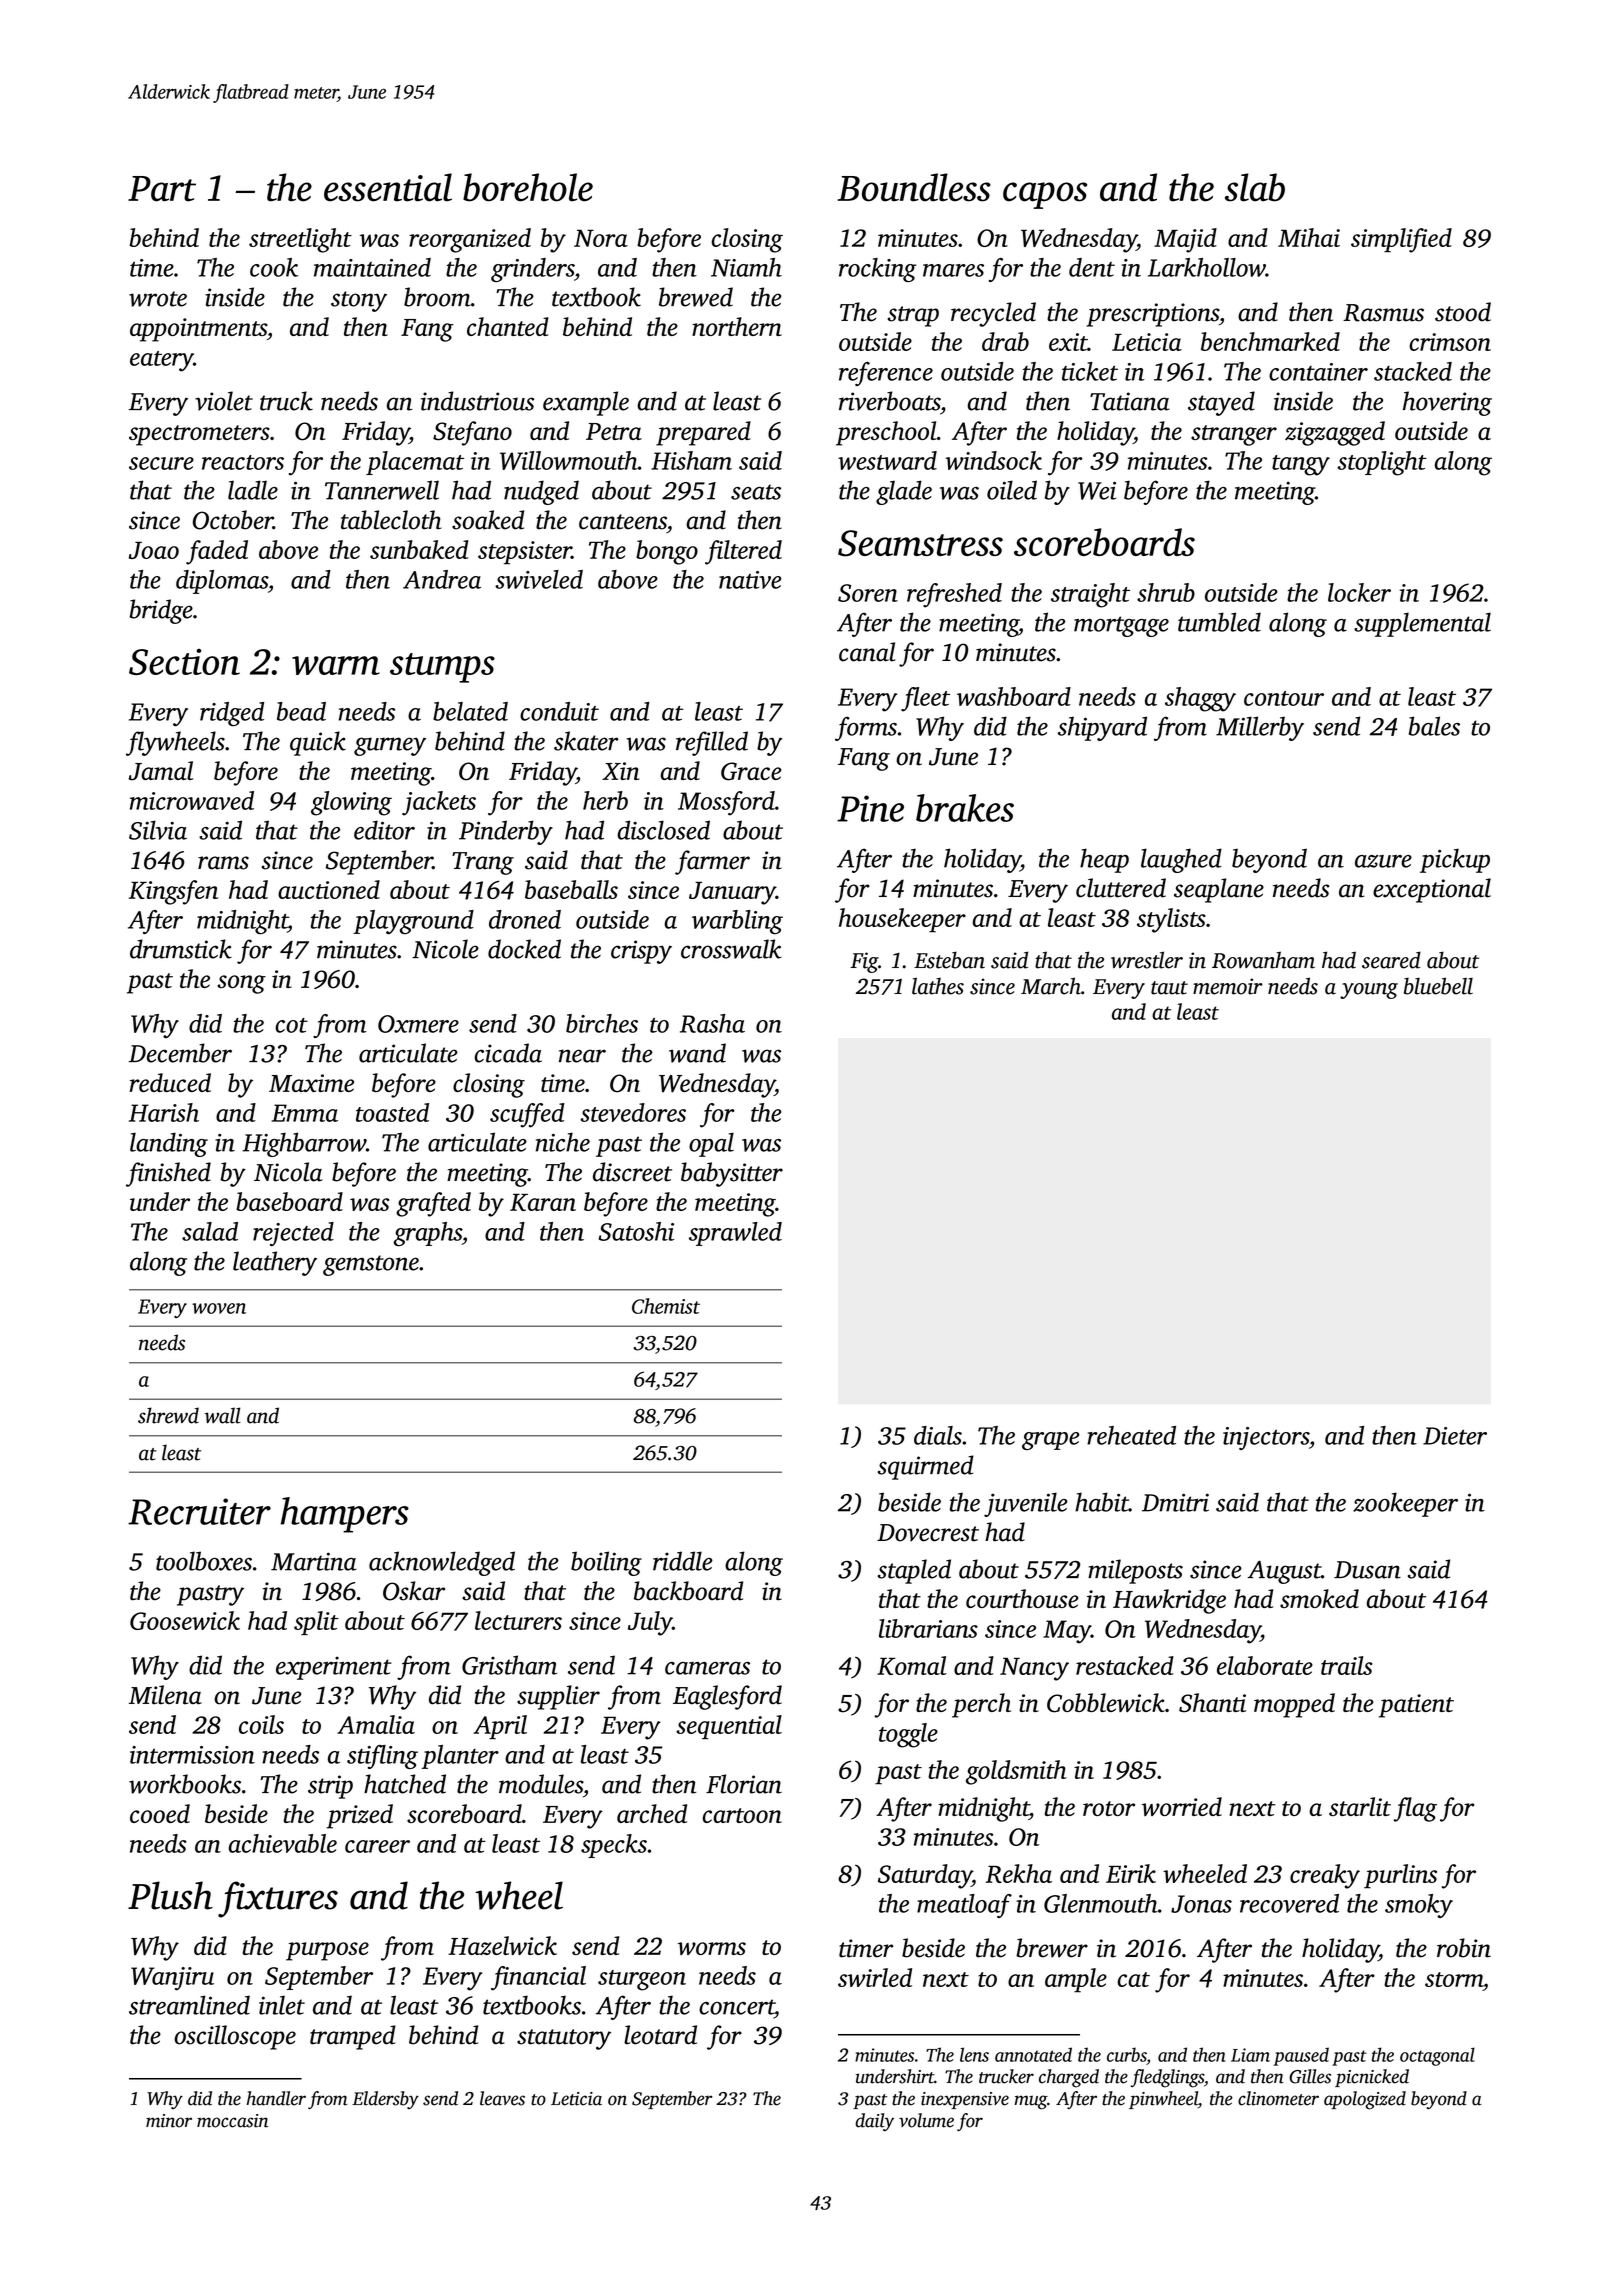 The width and height of the screenshot is (1620, 2292). Describe the element at coordinates (1405, 1504) in the screenshot. I see `zookeeper` at that location.
